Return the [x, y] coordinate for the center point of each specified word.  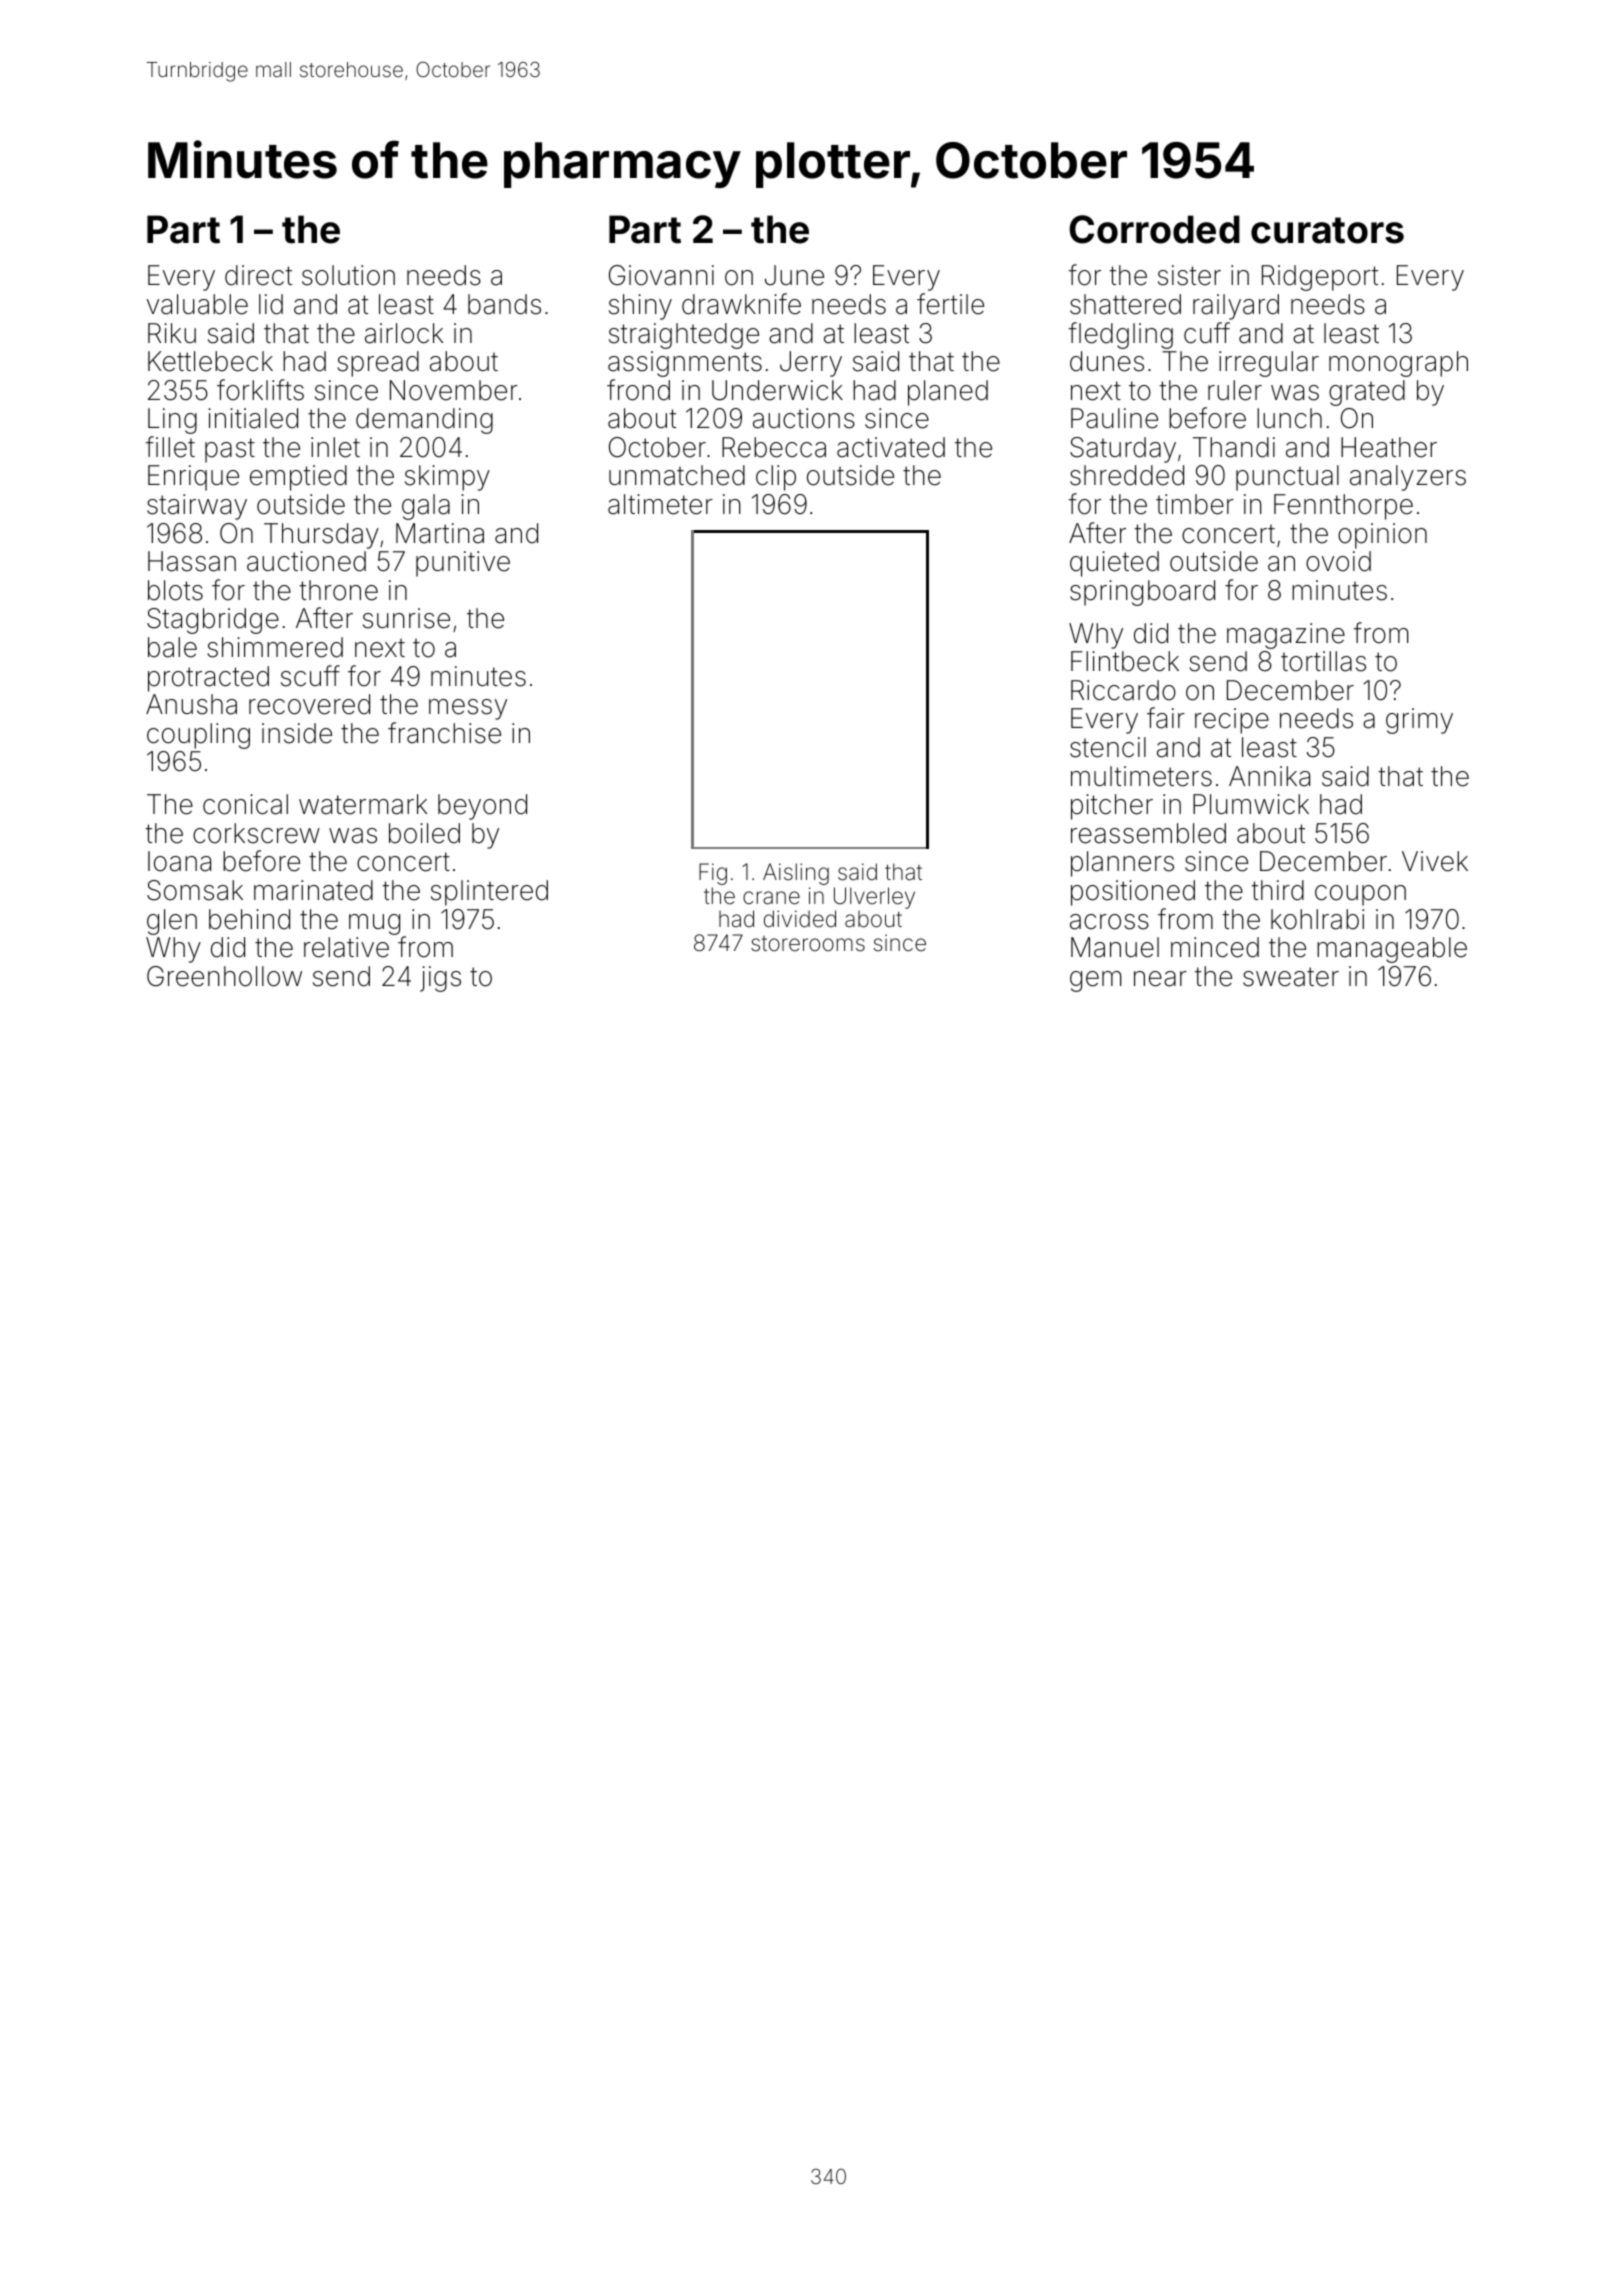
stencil [1108, 747]
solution [348, 275]
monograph [1398, 364]
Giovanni [661, 275]
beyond [482, 807]
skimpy [447, 478]
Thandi [1234, 447]
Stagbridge [213, 621]
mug [374, 924]
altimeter [660, 504]
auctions [804, 418]
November [454, 390]
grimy [1419, 721]
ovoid [1338, 561]
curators [1327, 230]
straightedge [684, 336]
